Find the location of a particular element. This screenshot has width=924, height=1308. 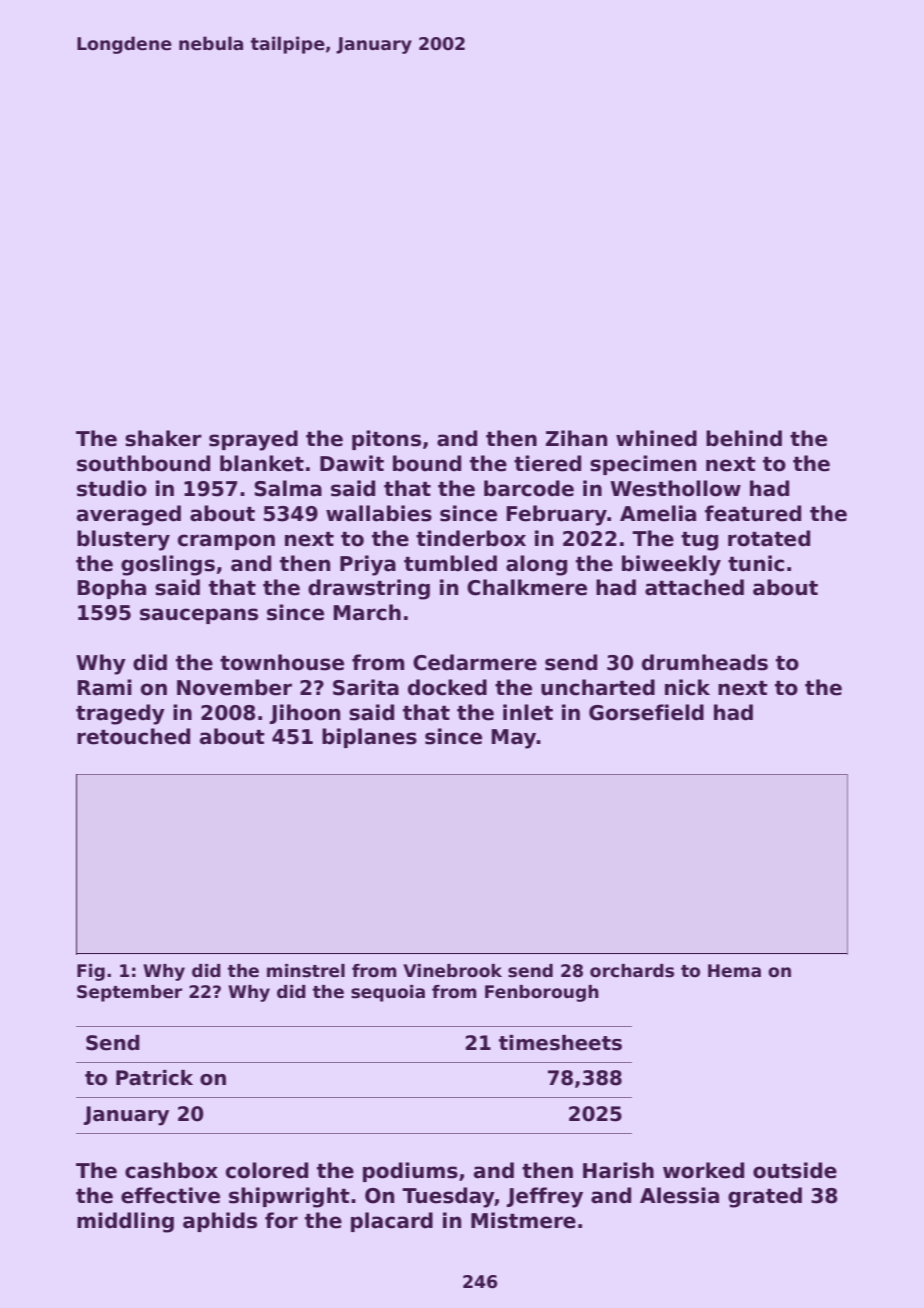

Zihan is located at coordinates (576, 438).
